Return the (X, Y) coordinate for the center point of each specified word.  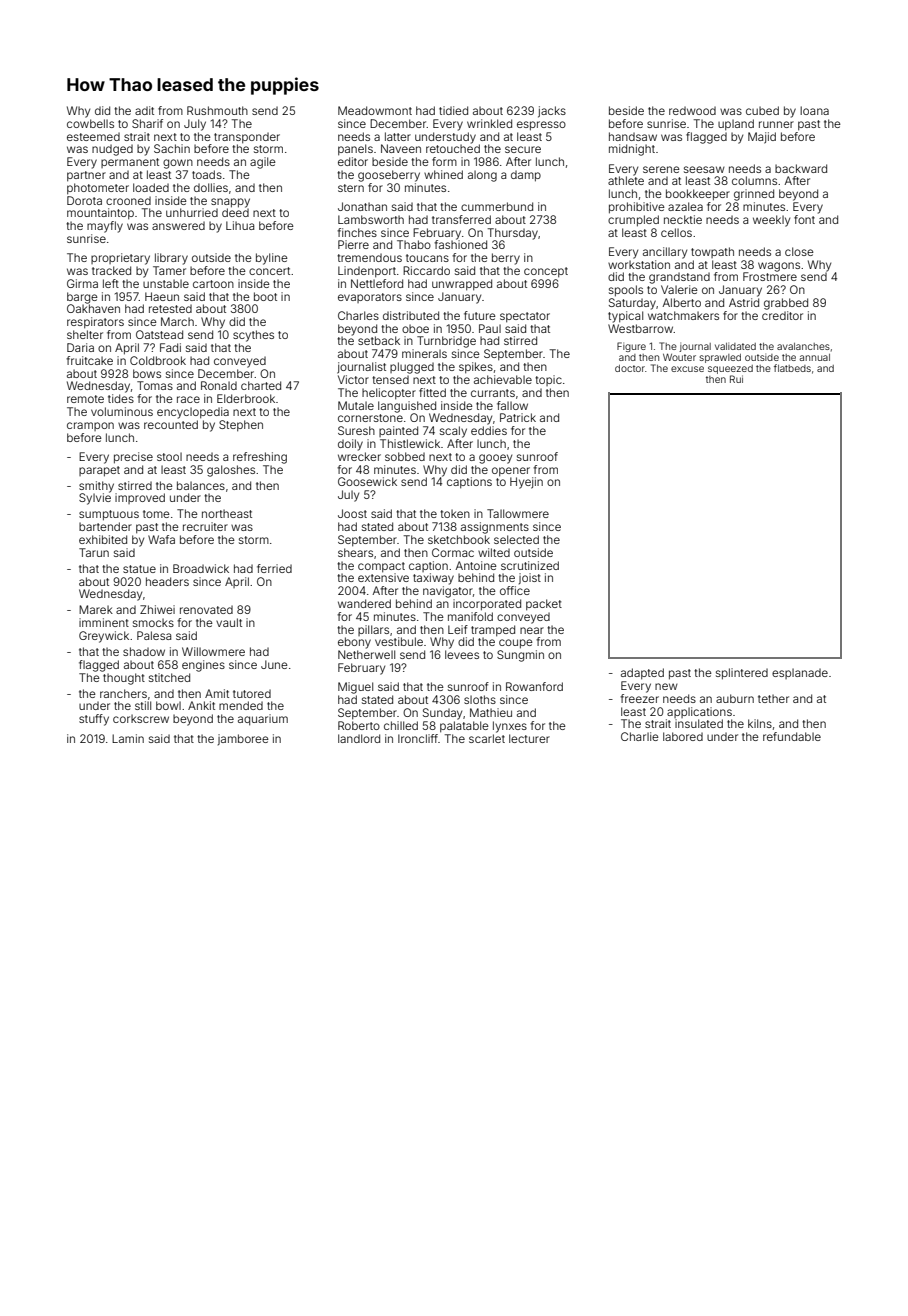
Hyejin (526, 483)
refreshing (260, 458)
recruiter (205, 526)
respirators (95, 323)
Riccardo (426, 270)
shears (355, 552)
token (455, 513)
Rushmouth (217, 110)
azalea (685, 206)
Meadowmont (375, 110)
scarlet (487, 738)
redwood (692, 110)
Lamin (128, 738)
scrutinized (530, 565)
